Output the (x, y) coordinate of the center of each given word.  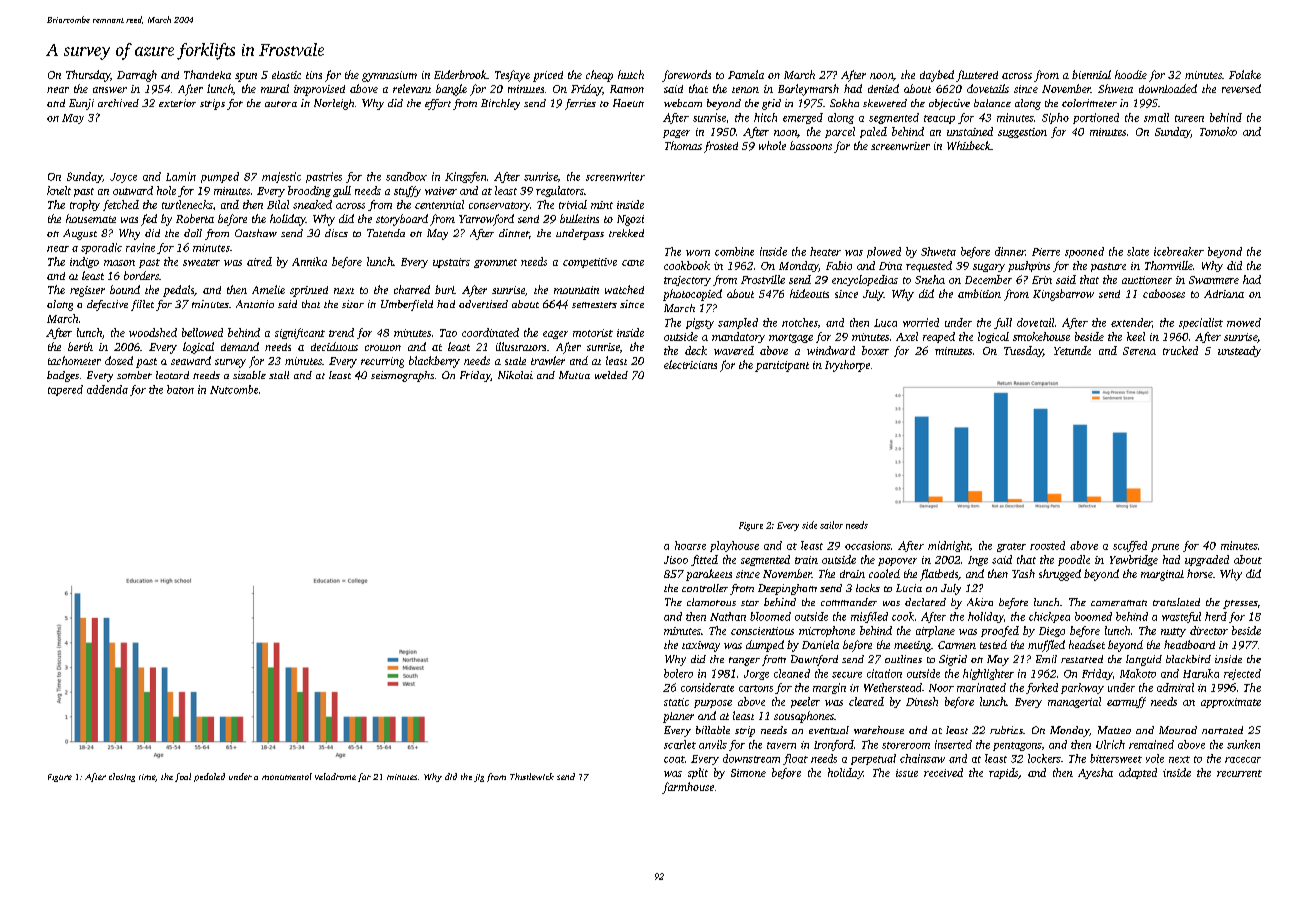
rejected (1242, 674)
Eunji (81, 104)
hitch (765, 117)
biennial (1091, 74)
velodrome (335, 776)
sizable (249, 375)
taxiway (701, 646)
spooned (1084, 252)
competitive (590, 263)
